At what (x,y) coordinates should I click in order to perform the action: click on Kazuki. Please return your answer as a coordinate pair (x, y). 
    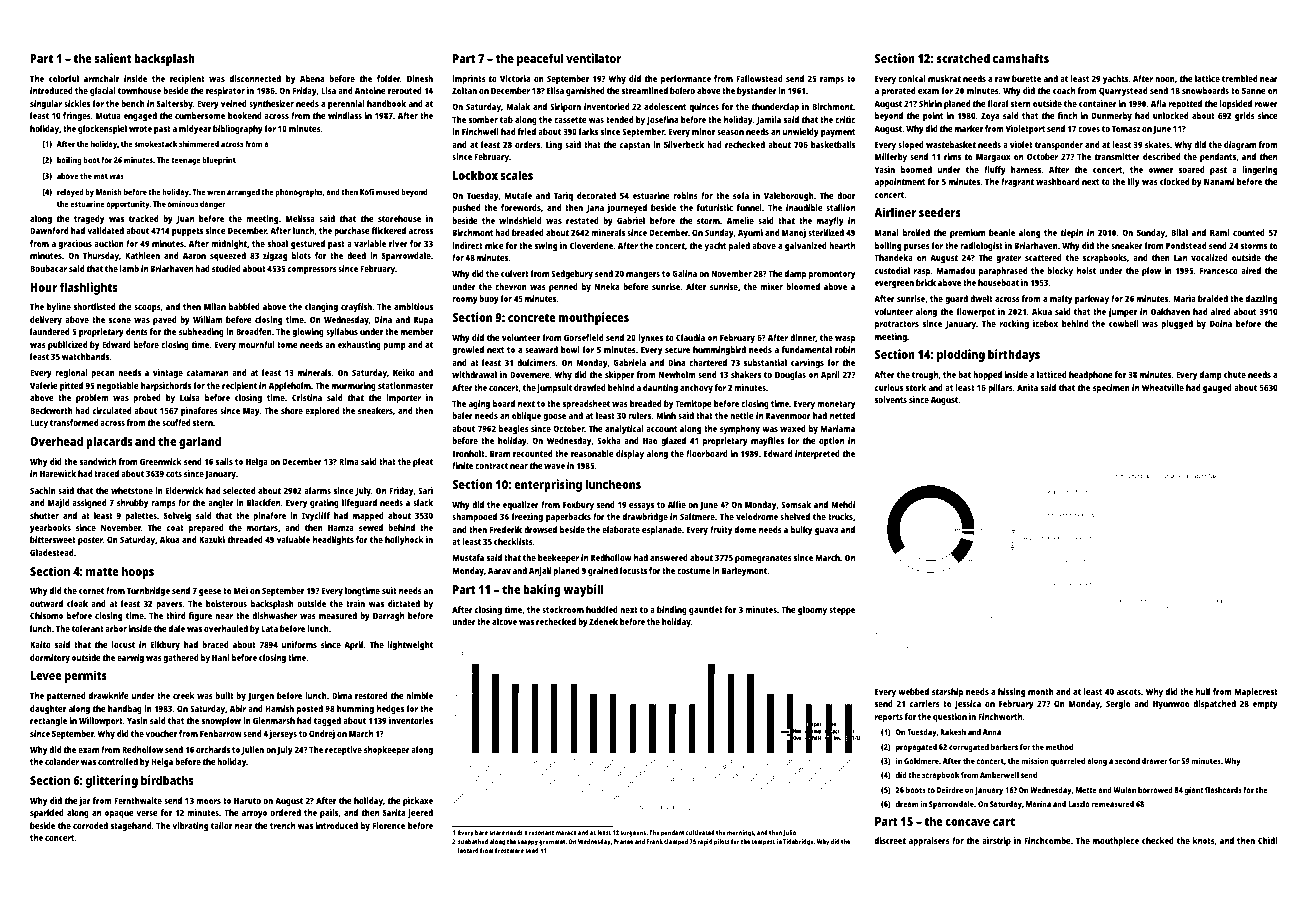
    Looking at the image, I should click on (212, 539).
